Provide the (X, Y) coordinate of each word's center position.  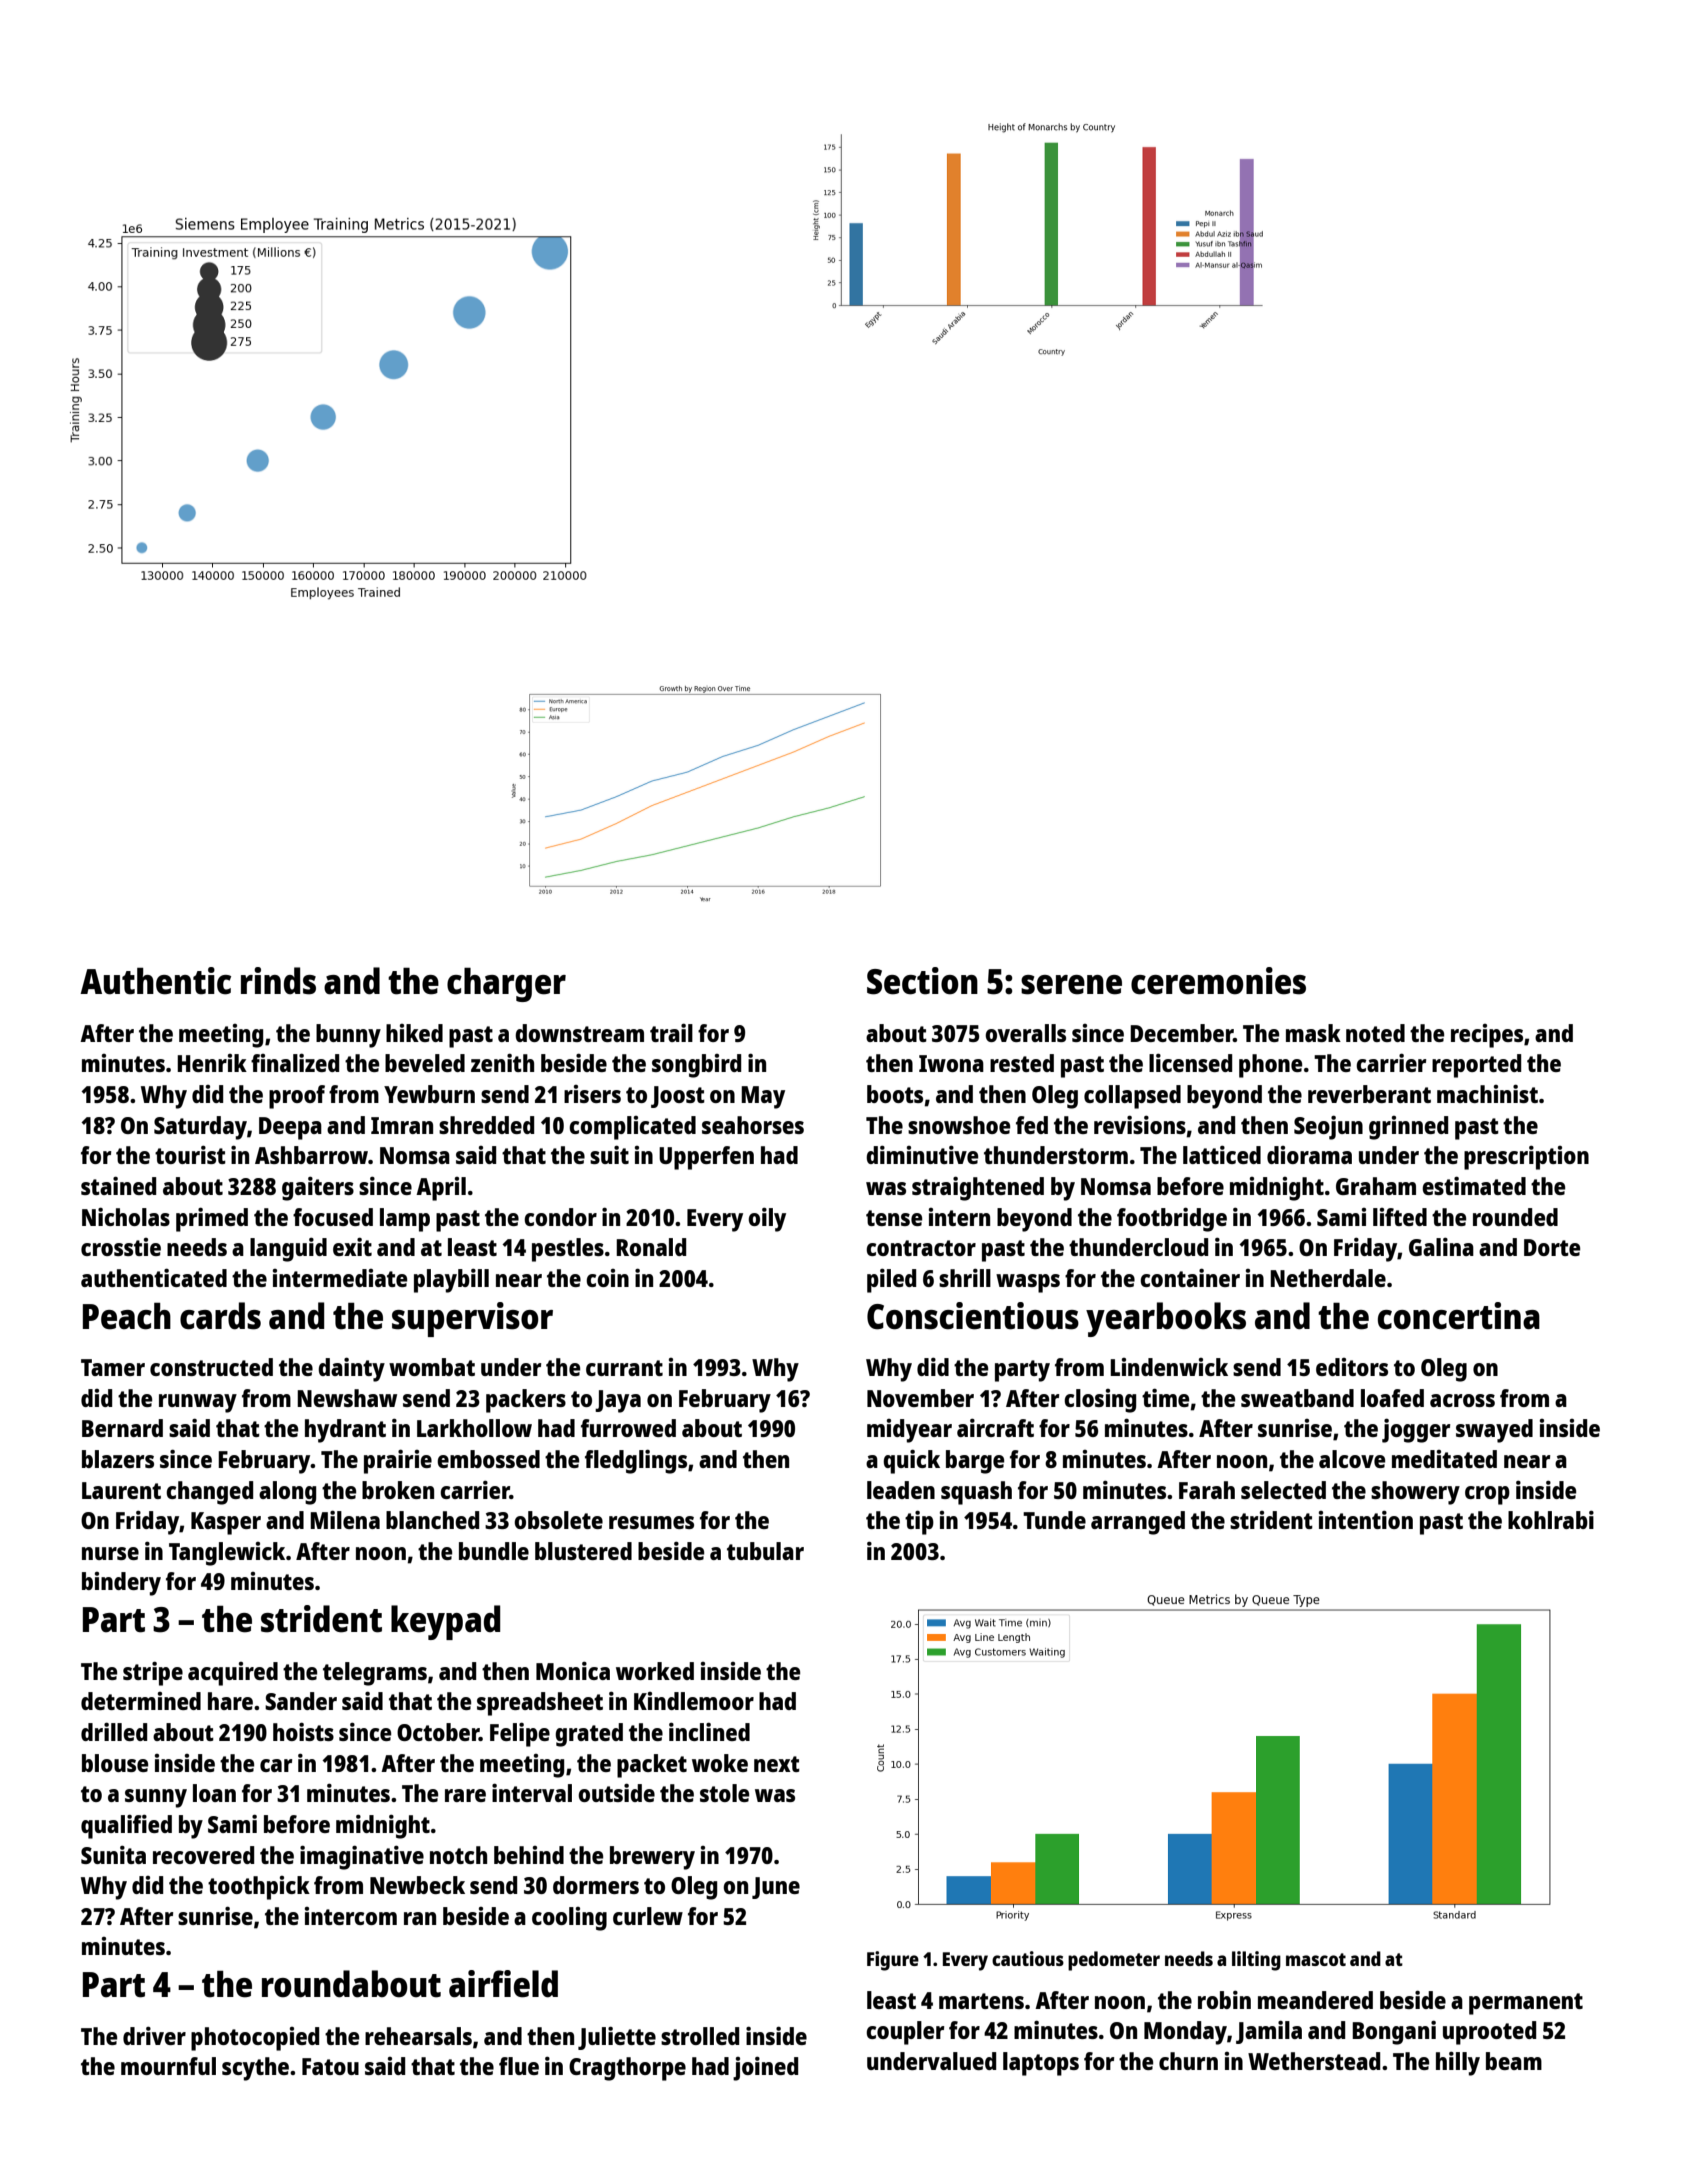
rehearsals (418, 2036)
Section (922, 981)
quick (911, 1461)
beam (1514, 2061)
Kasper (226, 1523)
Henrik (212, 1063)
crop (1487, 1495)
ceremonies (1218, 981)
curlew (648, 1916)
